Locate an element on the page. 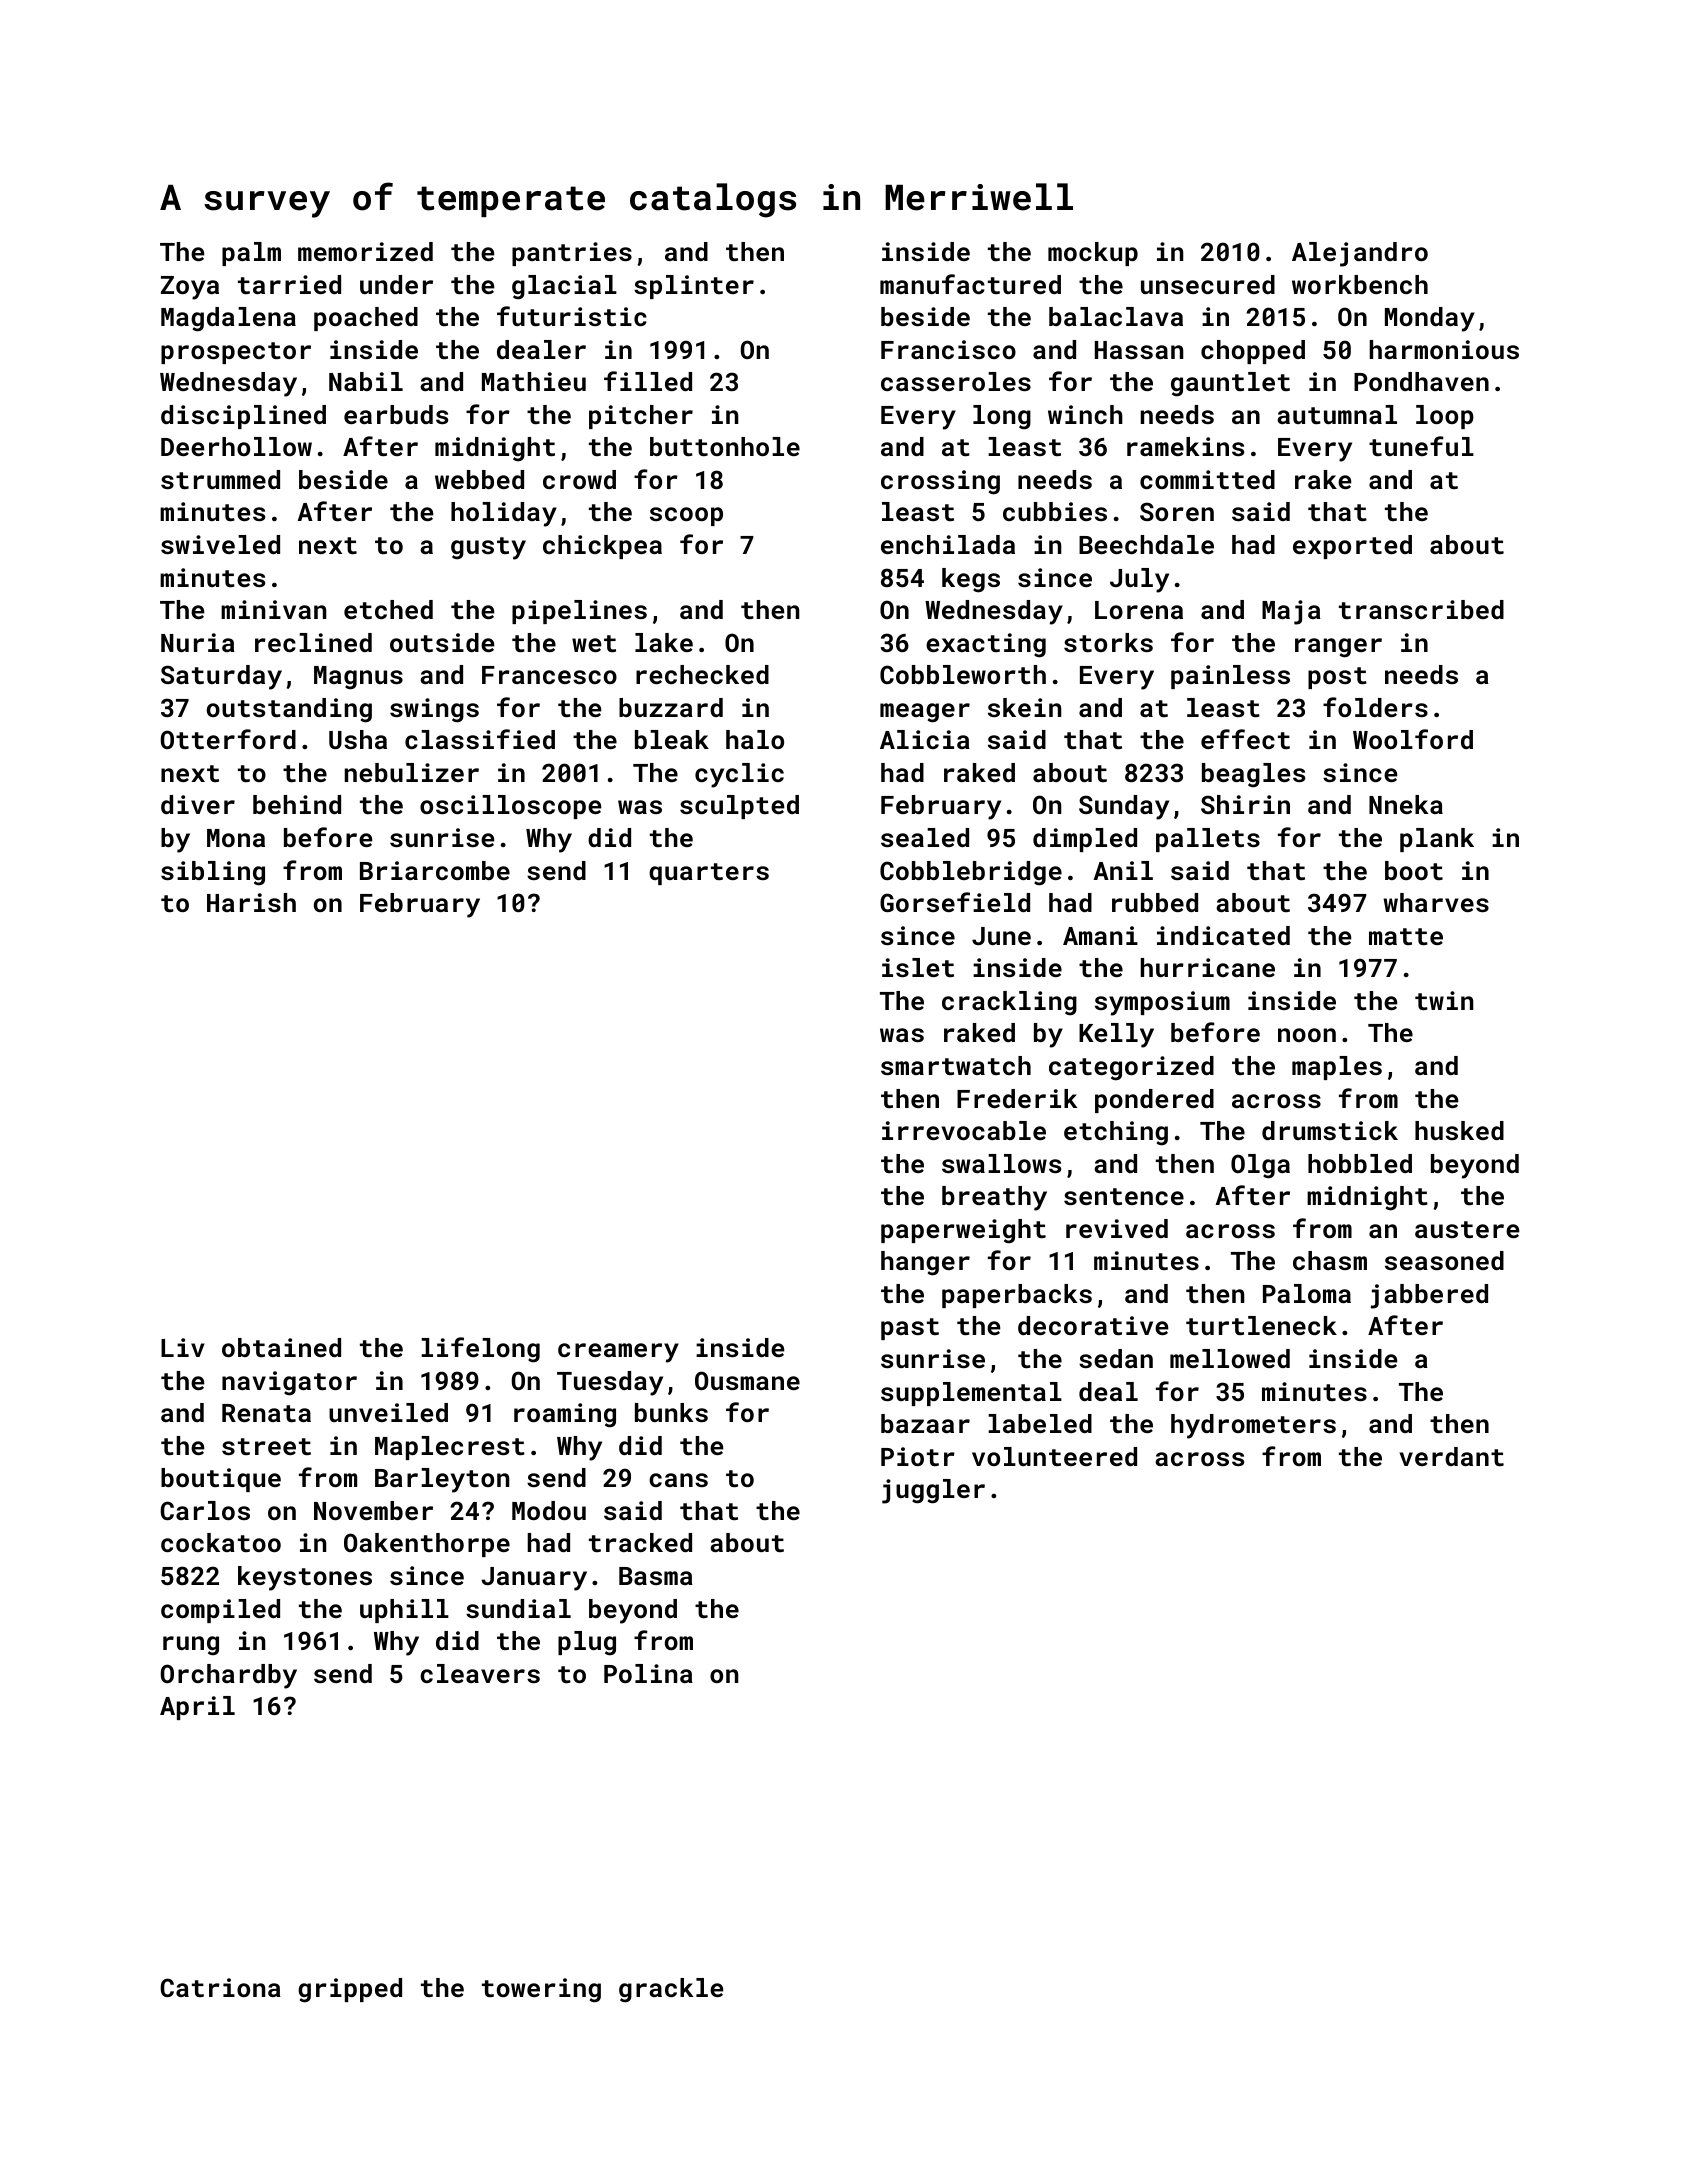  Olga is located at coordinates (1260, 1166).
